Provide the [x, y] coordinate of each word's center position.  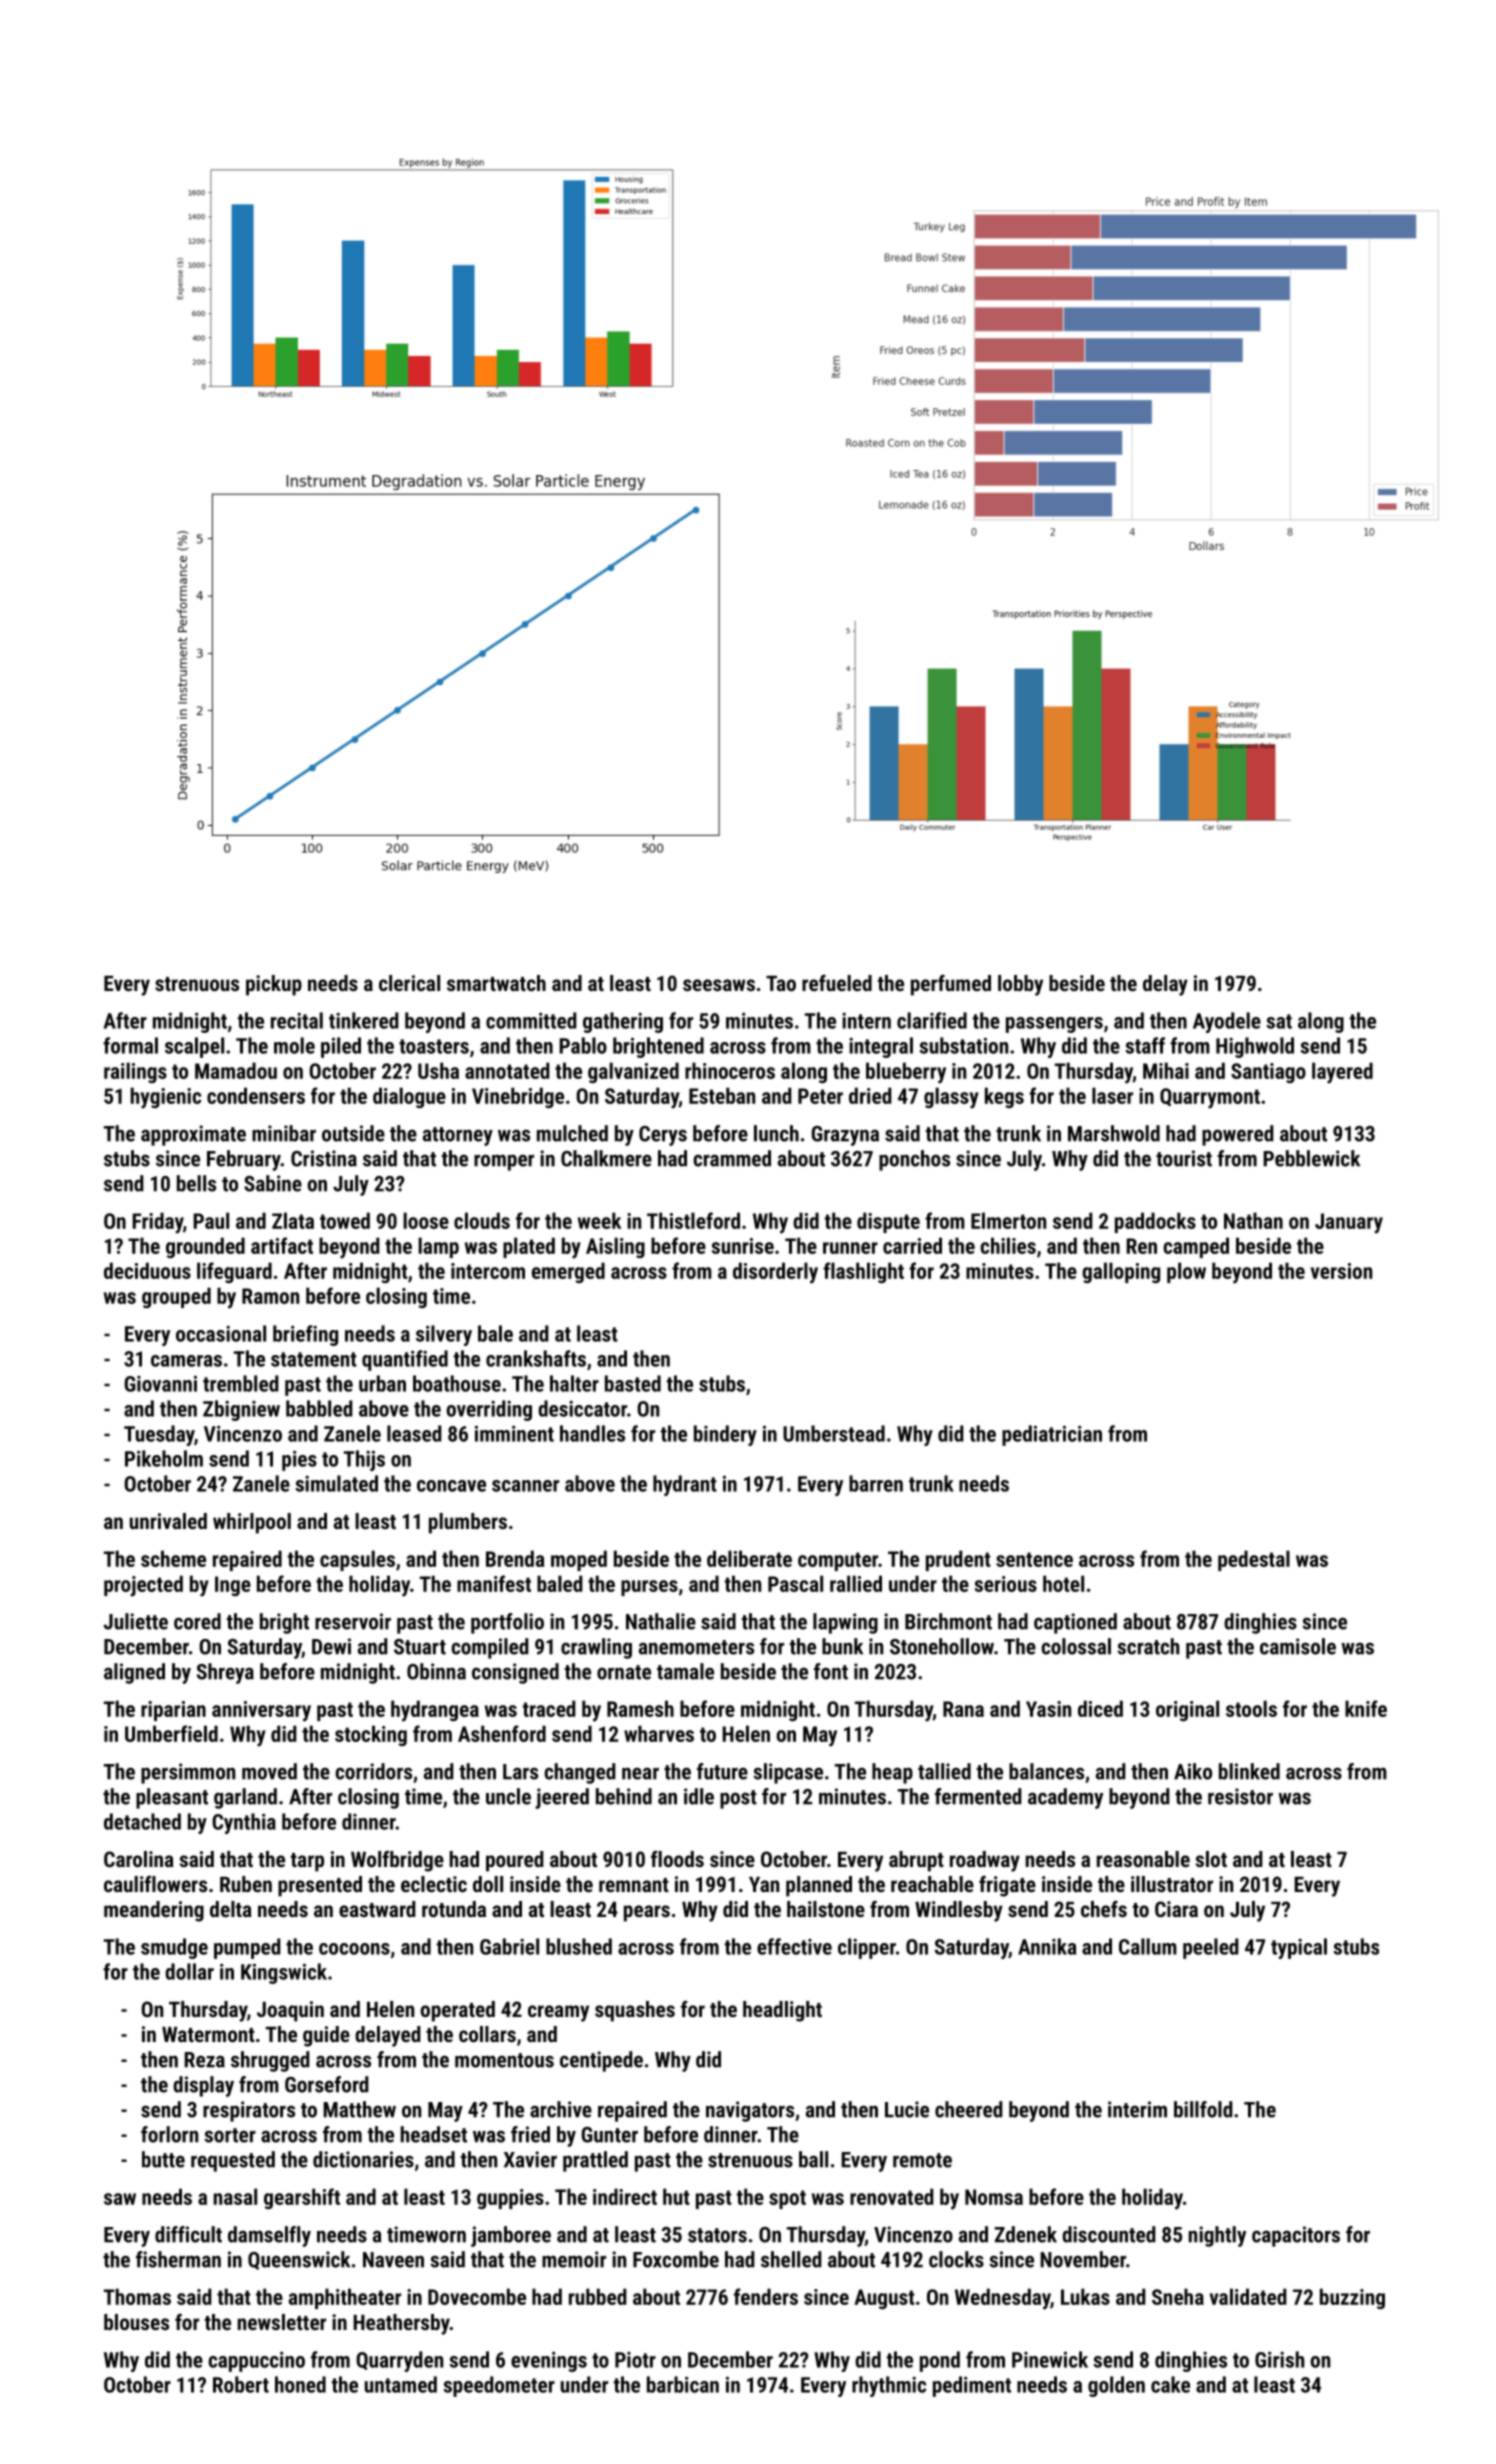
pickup [274, 985]
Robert [241, 2384]
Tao [781, 983]
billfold [1203, 2109]
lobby [1020, 985]
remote [922, 2160]
